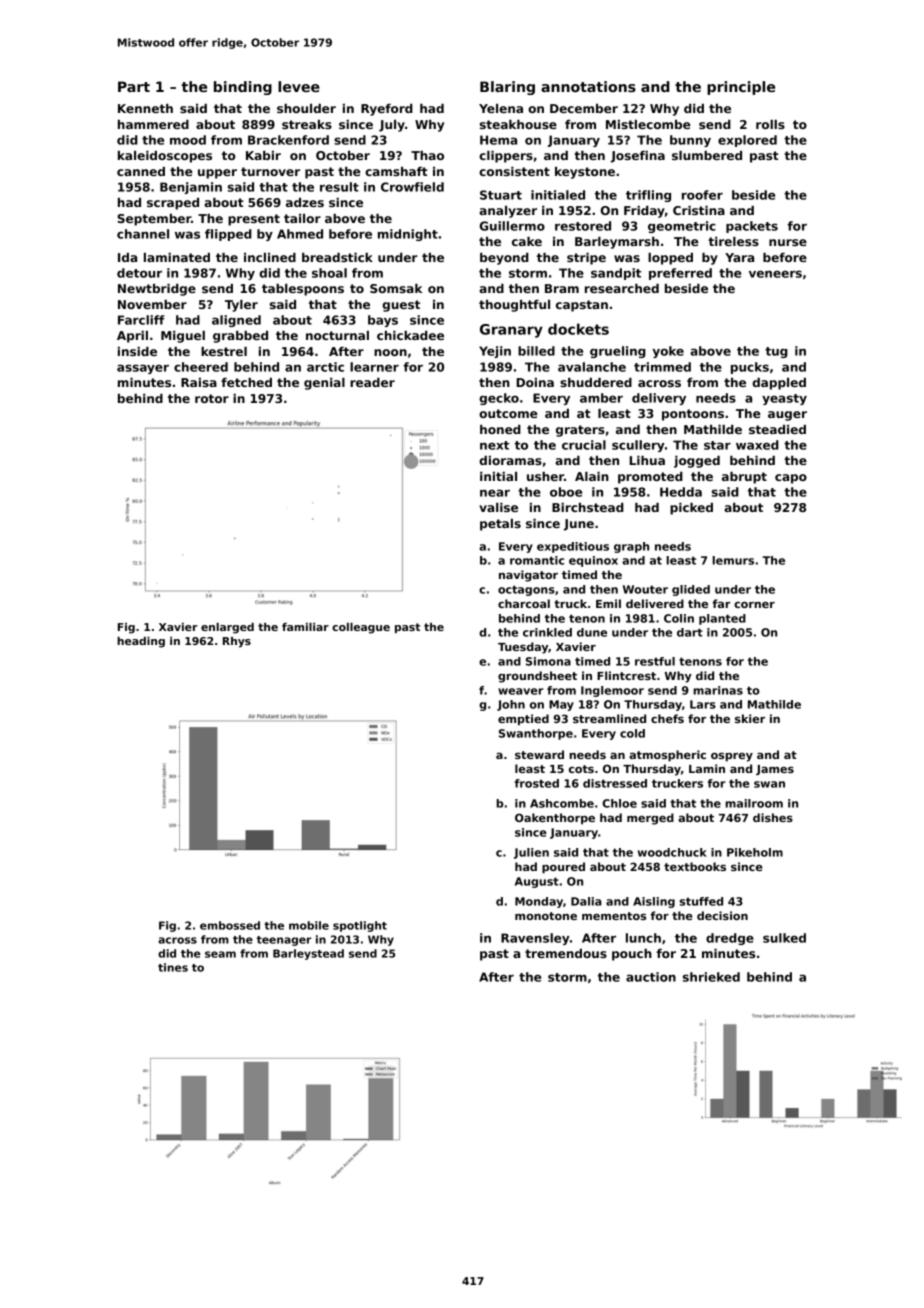 Image resolution: width=924 pixels, height=1308 pixels. What do you see at coordinates (498, 507) in the page?
I see `valise` at bounding box center [498, 507].
